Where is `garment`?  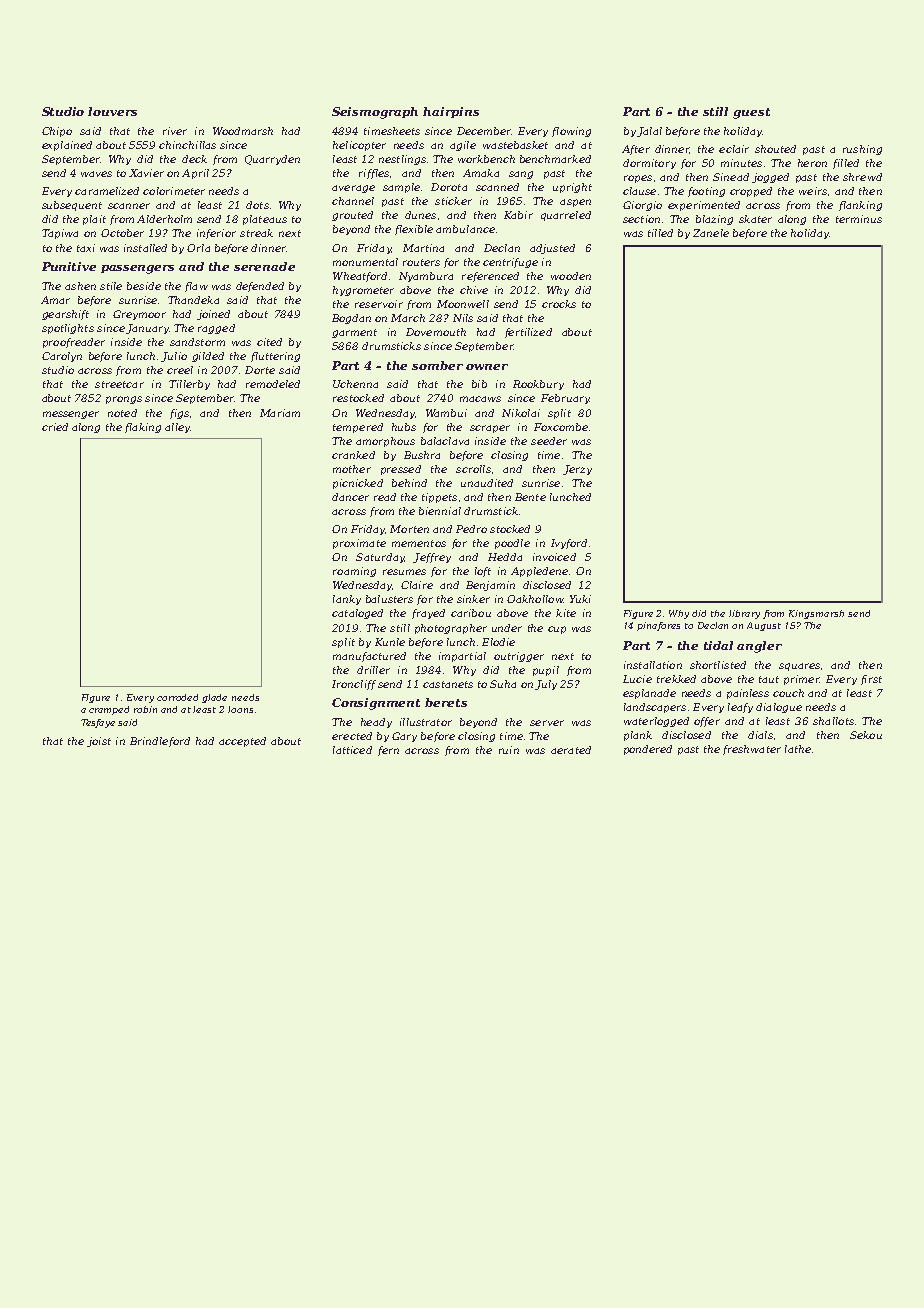
garment is located at coordinates (354, 333).
